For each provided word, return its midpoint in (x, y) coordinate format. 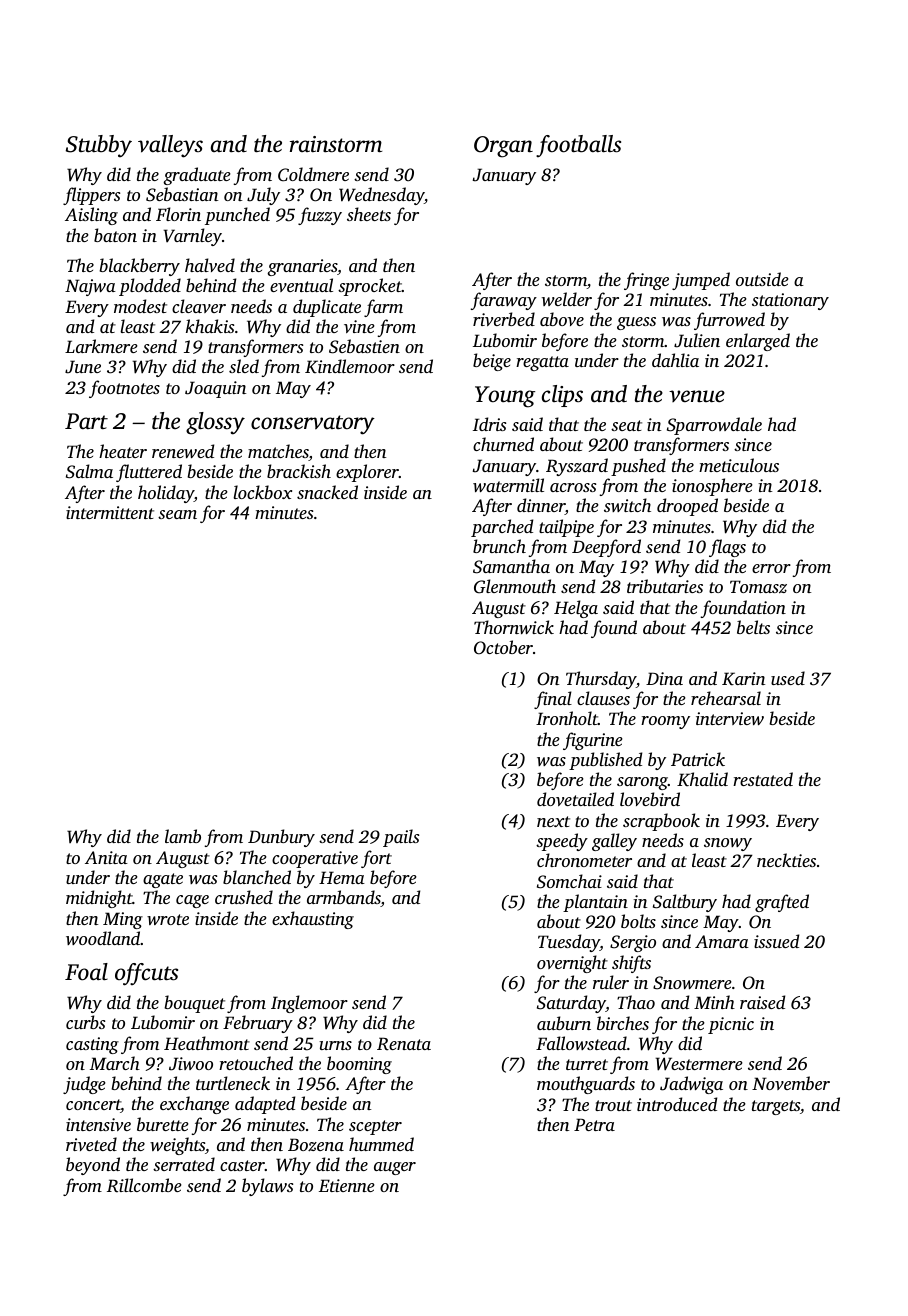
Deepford (606, 548)
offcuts (146, 974)
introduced (677, 1104)
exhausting (313, 920)
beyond (93, 1166)
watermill (508, 485)
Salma (89, 471)
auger (395, 1168)
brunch (499, 546)
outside (762, 279)
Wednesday (381, 196)
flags (727, 548)
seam (177, 514)
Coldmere (313, 174)
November (791, 1083)
